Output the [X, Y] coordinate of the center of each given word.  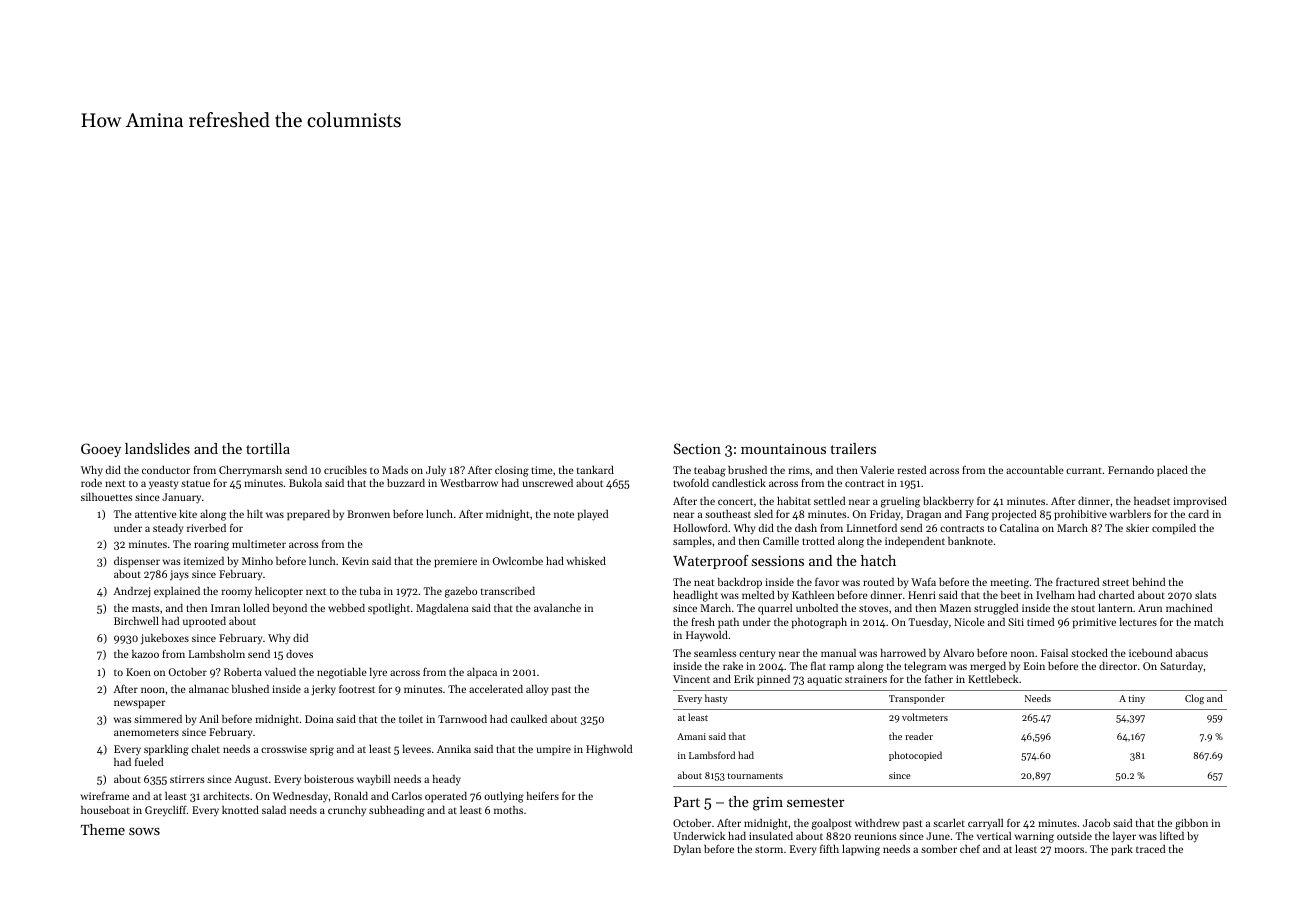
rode [91, 483]
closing [512, 471]
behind [1148, 582]
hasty [716, 699]
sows [144, 831]
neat [704, 582]
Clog [1194, 699]
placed [1172, 471]
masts [146, 608]
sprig [322, 750]
